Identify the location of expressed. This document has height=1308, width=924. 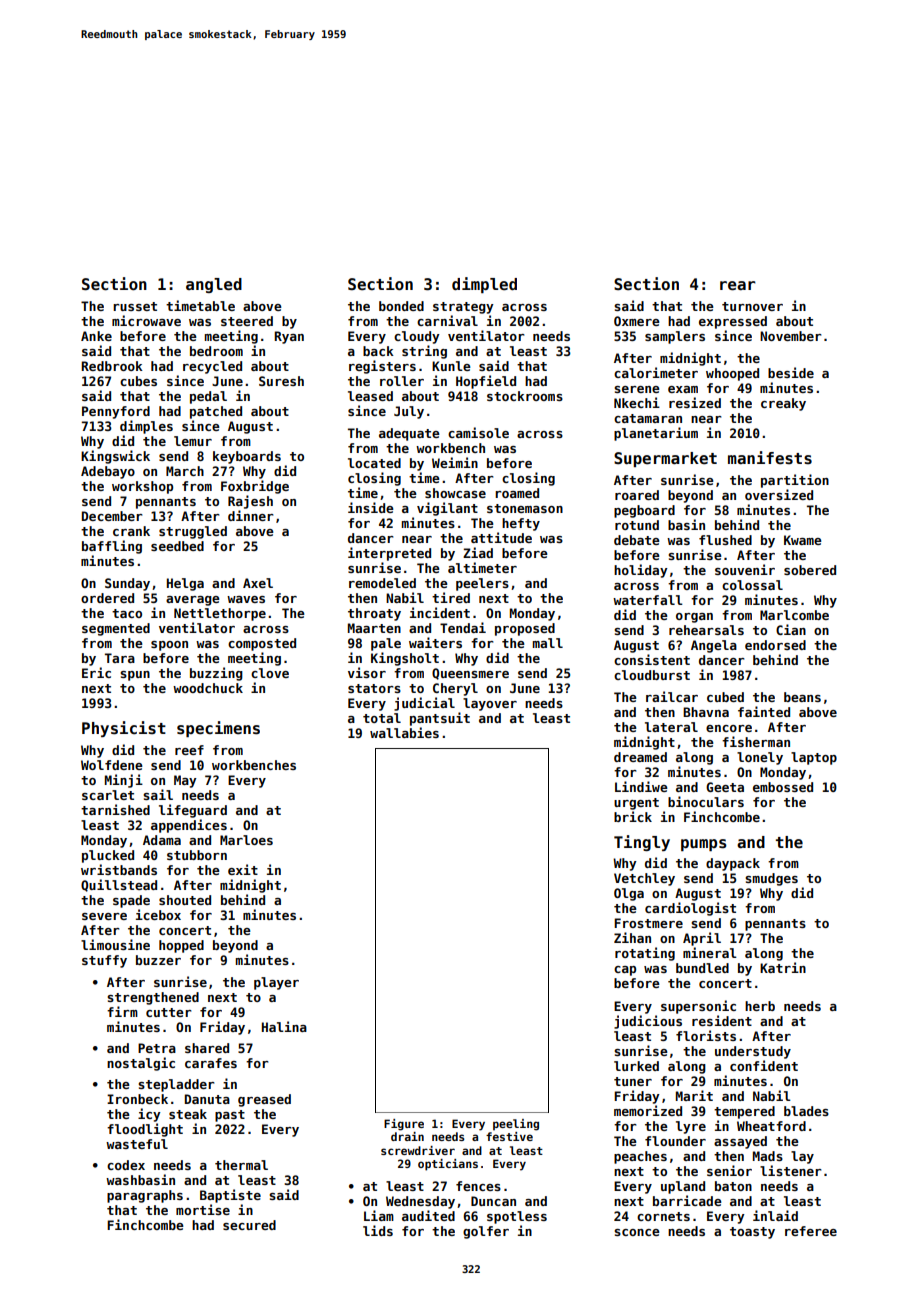
(733, 322).
